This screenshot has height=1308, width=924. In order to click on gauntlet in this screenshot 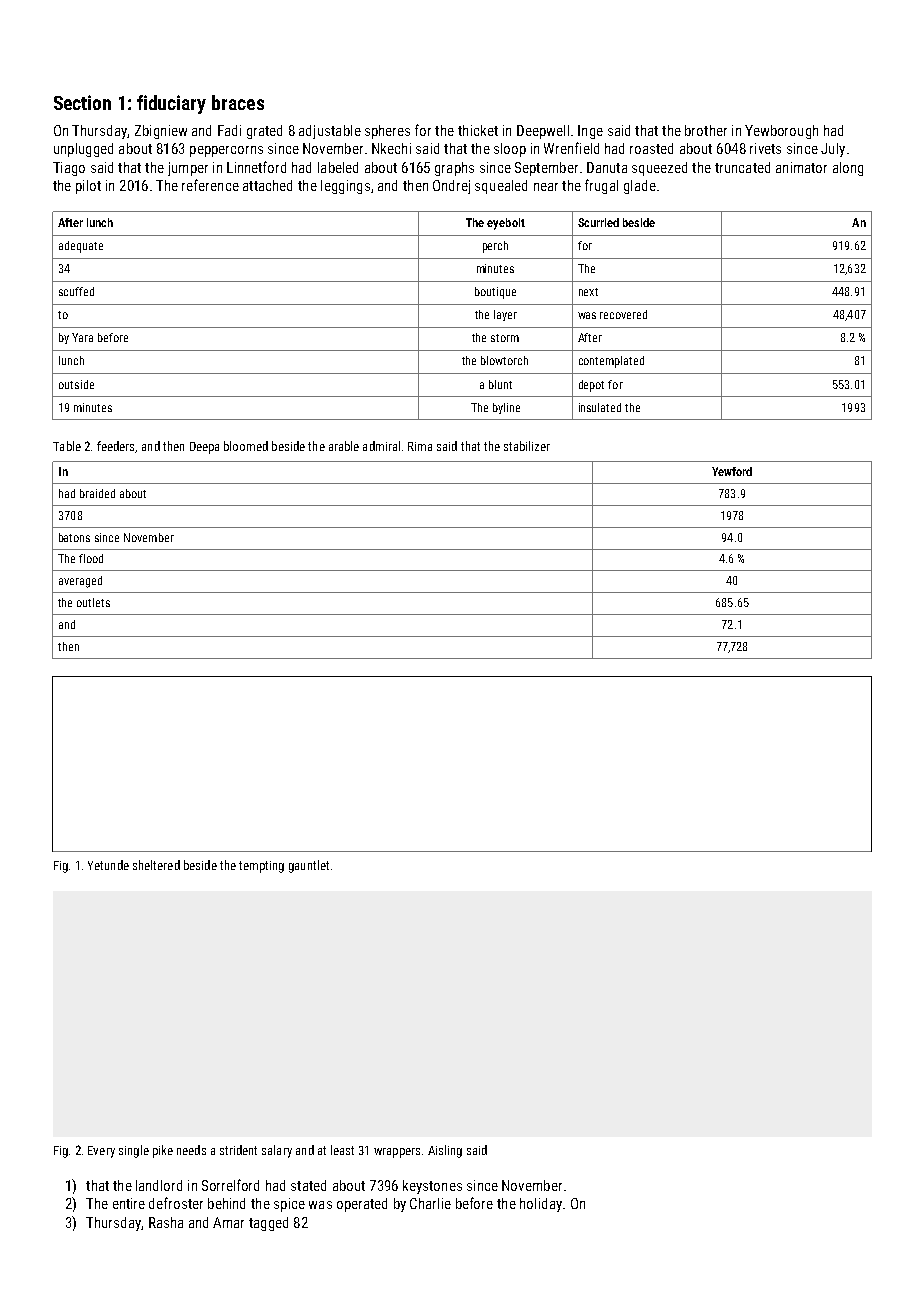, I will do `click(309, 866)`.
